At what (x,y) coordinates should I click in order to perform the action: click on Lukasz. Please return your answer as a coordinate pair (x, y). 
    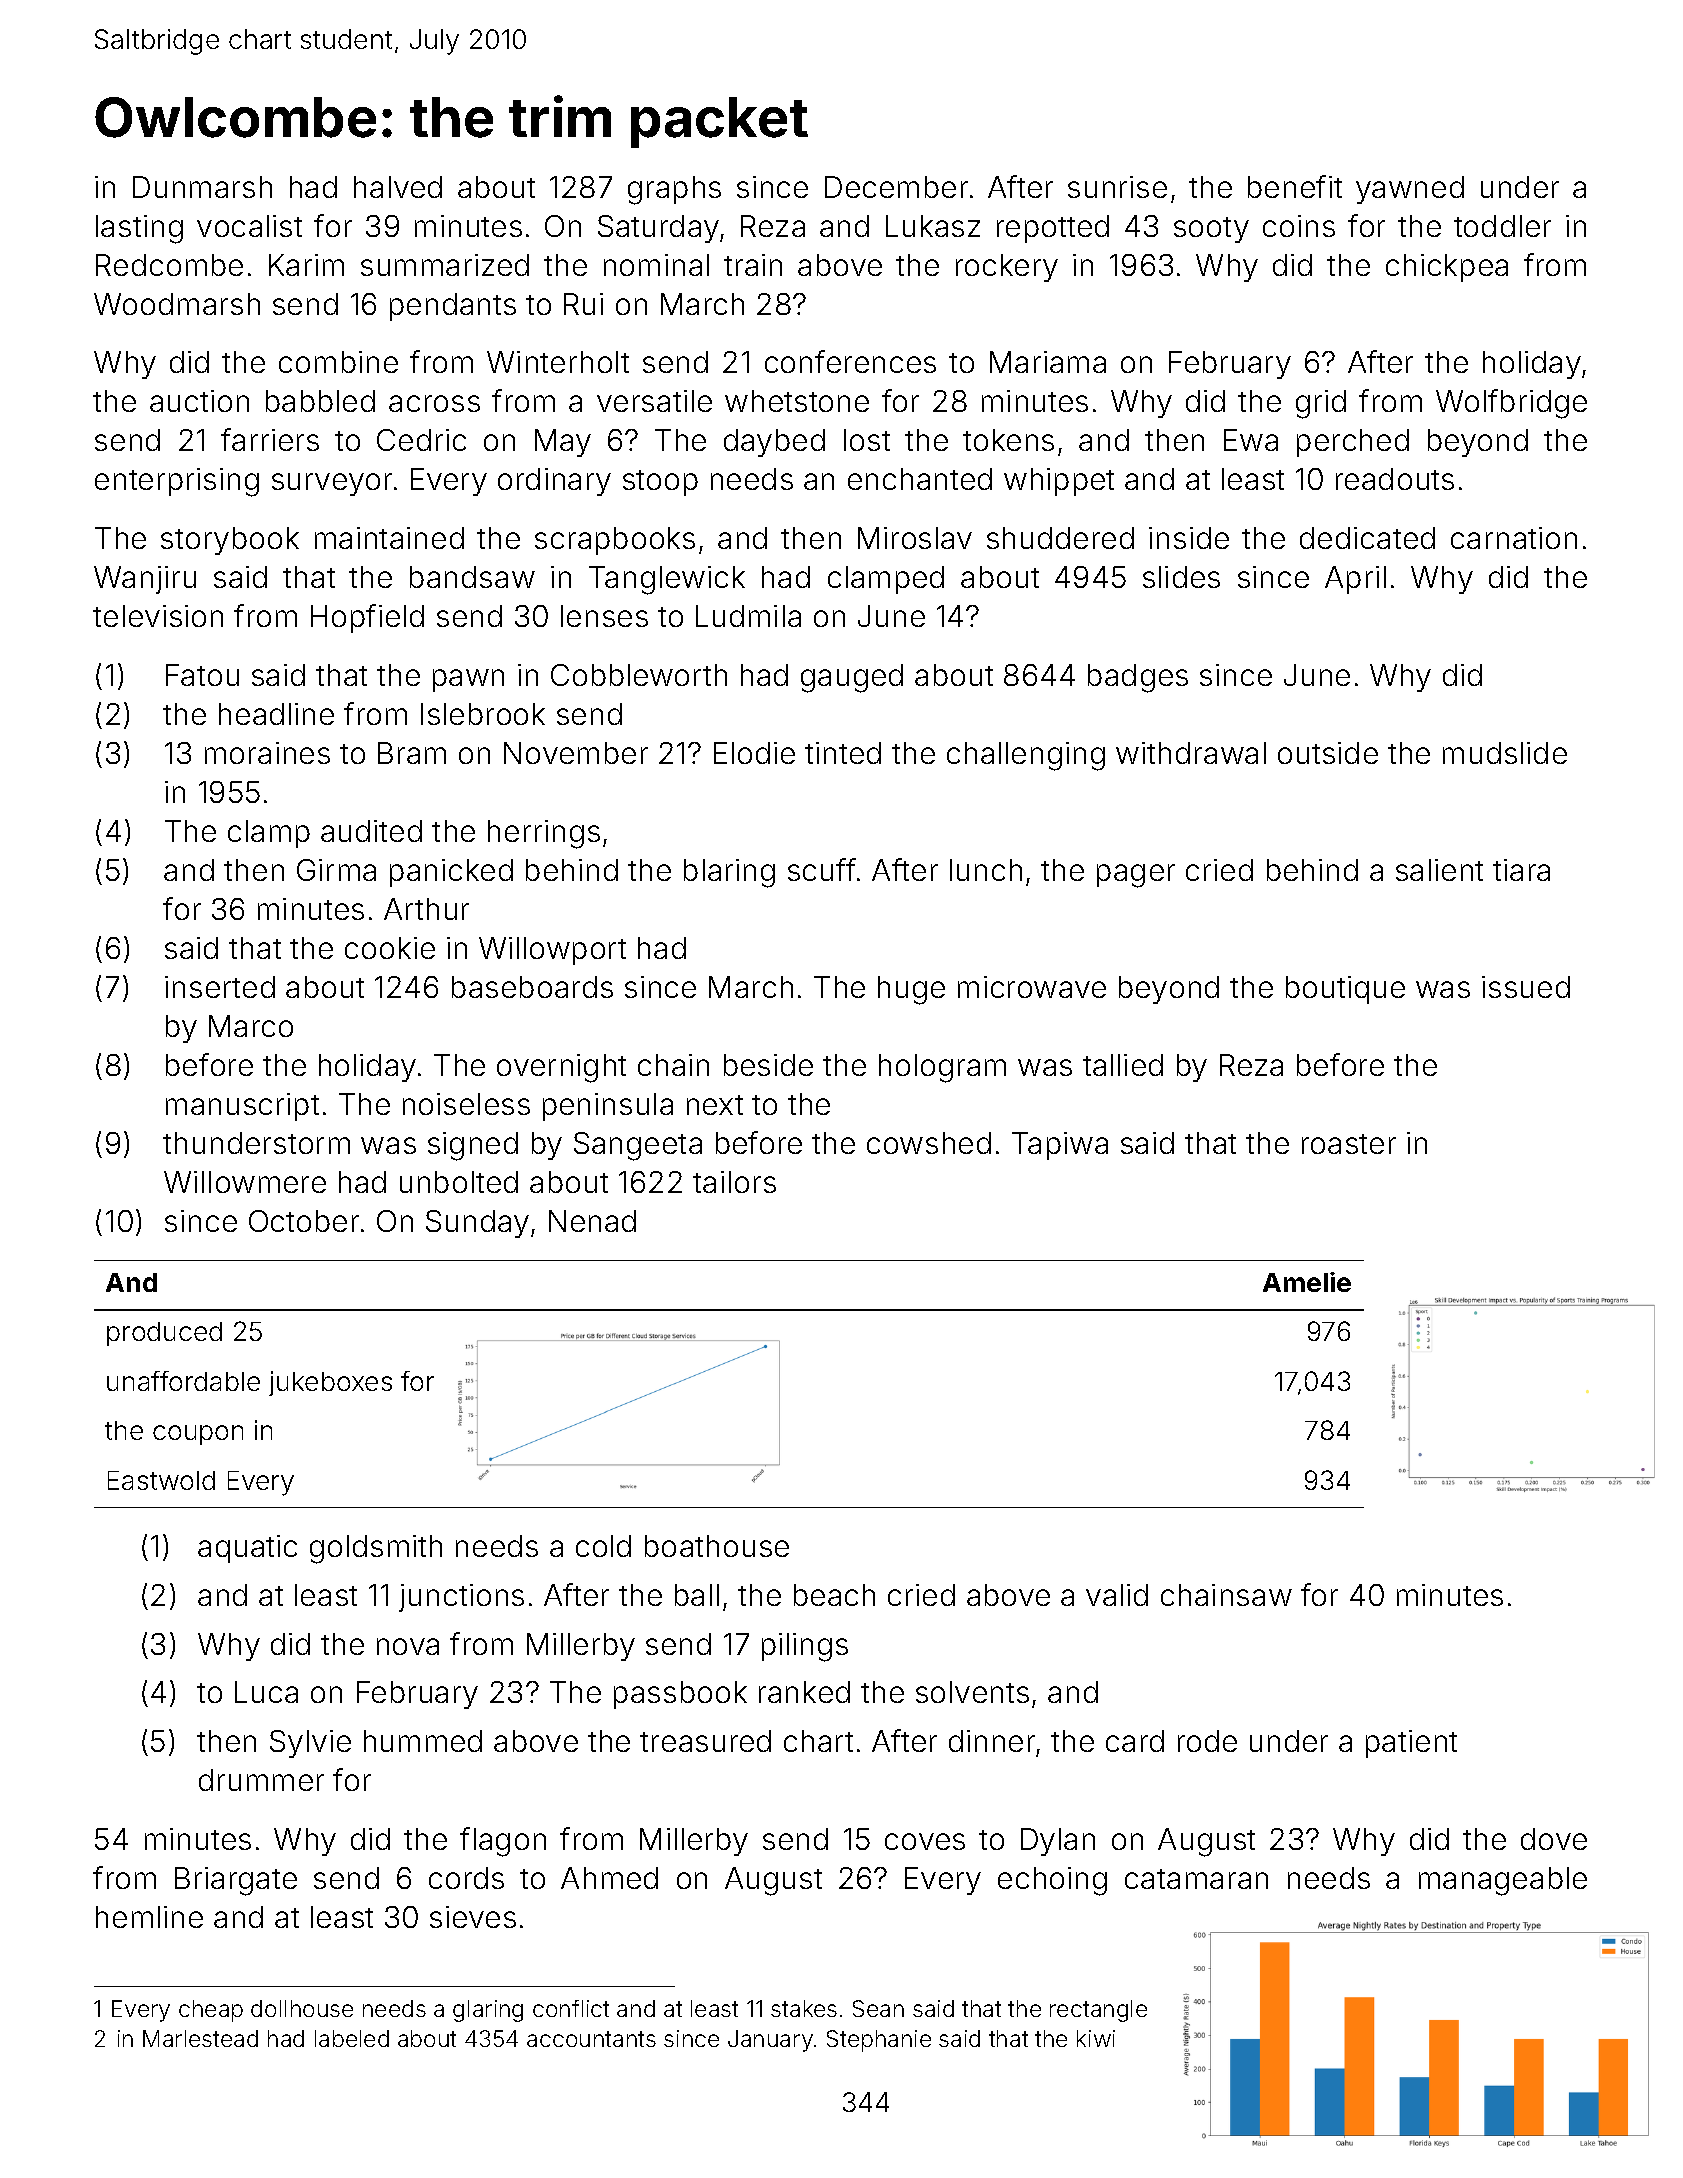
    Looking at the image, I should click on (933, 226).
